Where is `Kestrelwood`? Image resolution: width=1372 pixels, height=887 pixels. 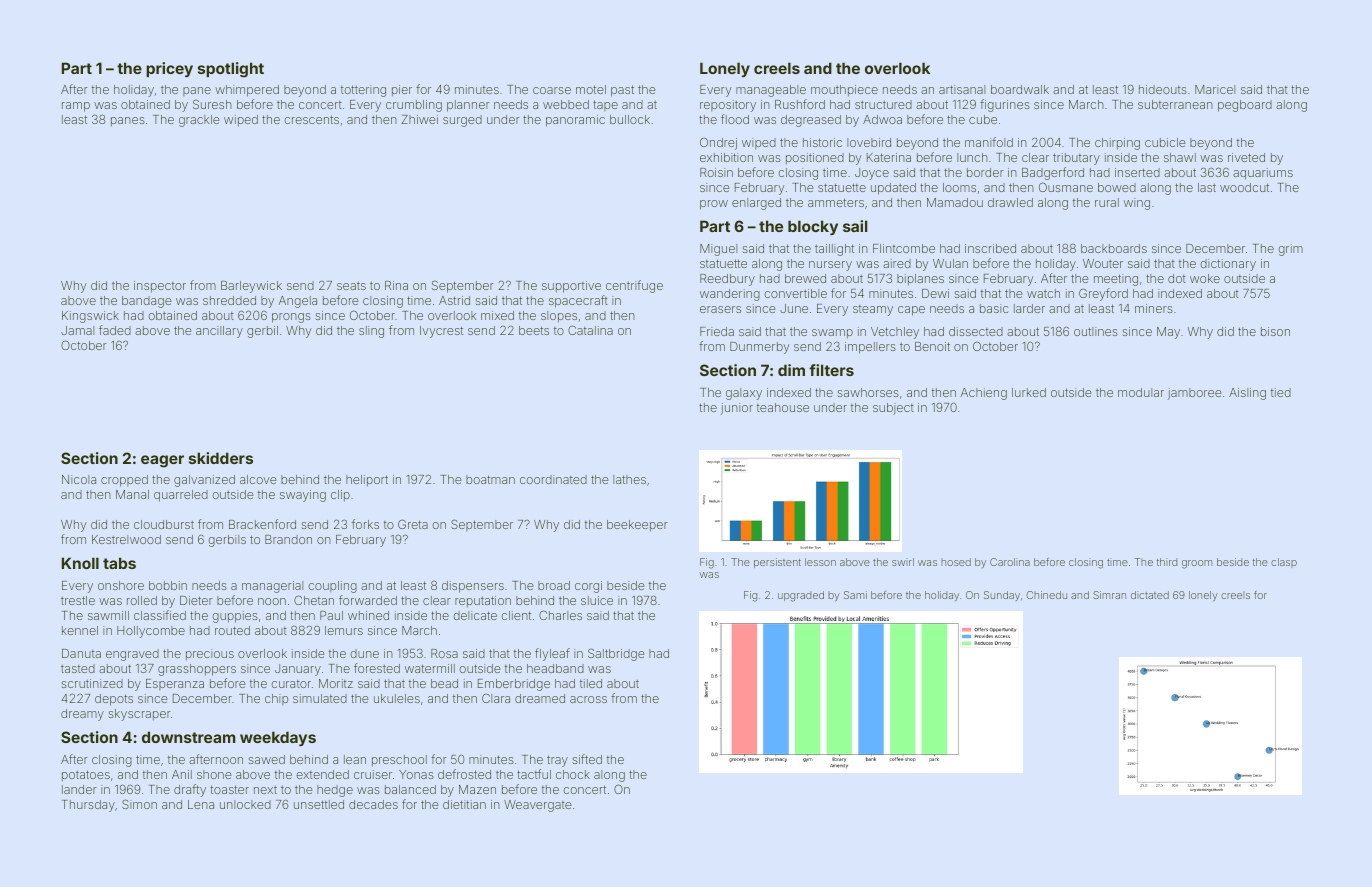
Kestrelwood is located at coordinates (126, 539).
